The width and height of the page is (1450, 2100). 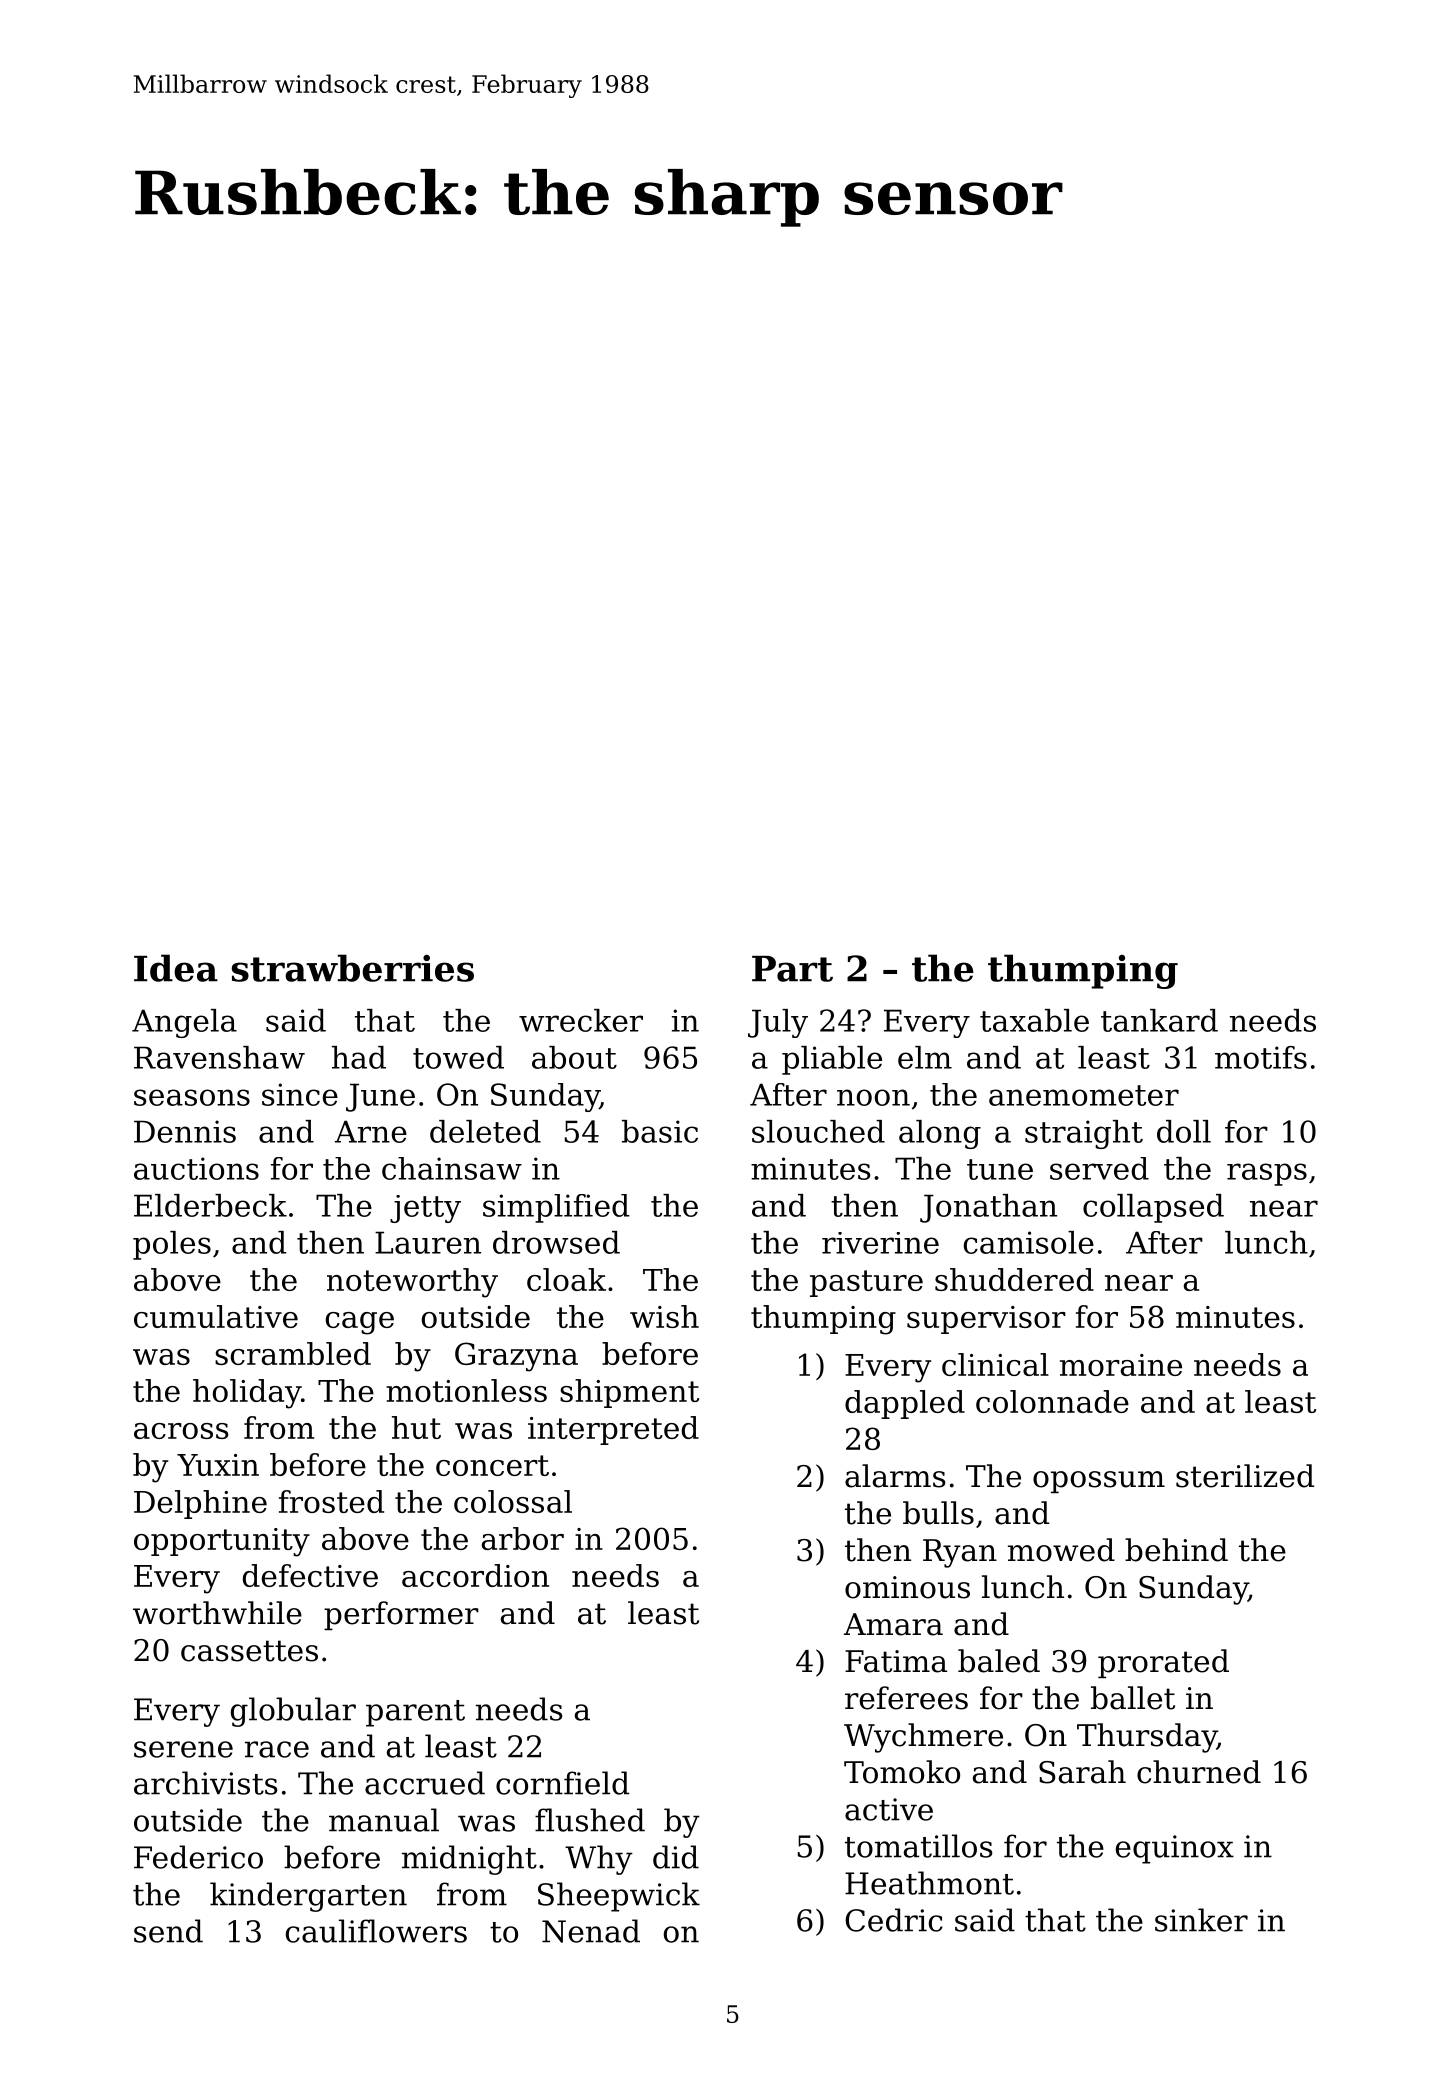 I want to click on Part, so click(x=792, y=969).
